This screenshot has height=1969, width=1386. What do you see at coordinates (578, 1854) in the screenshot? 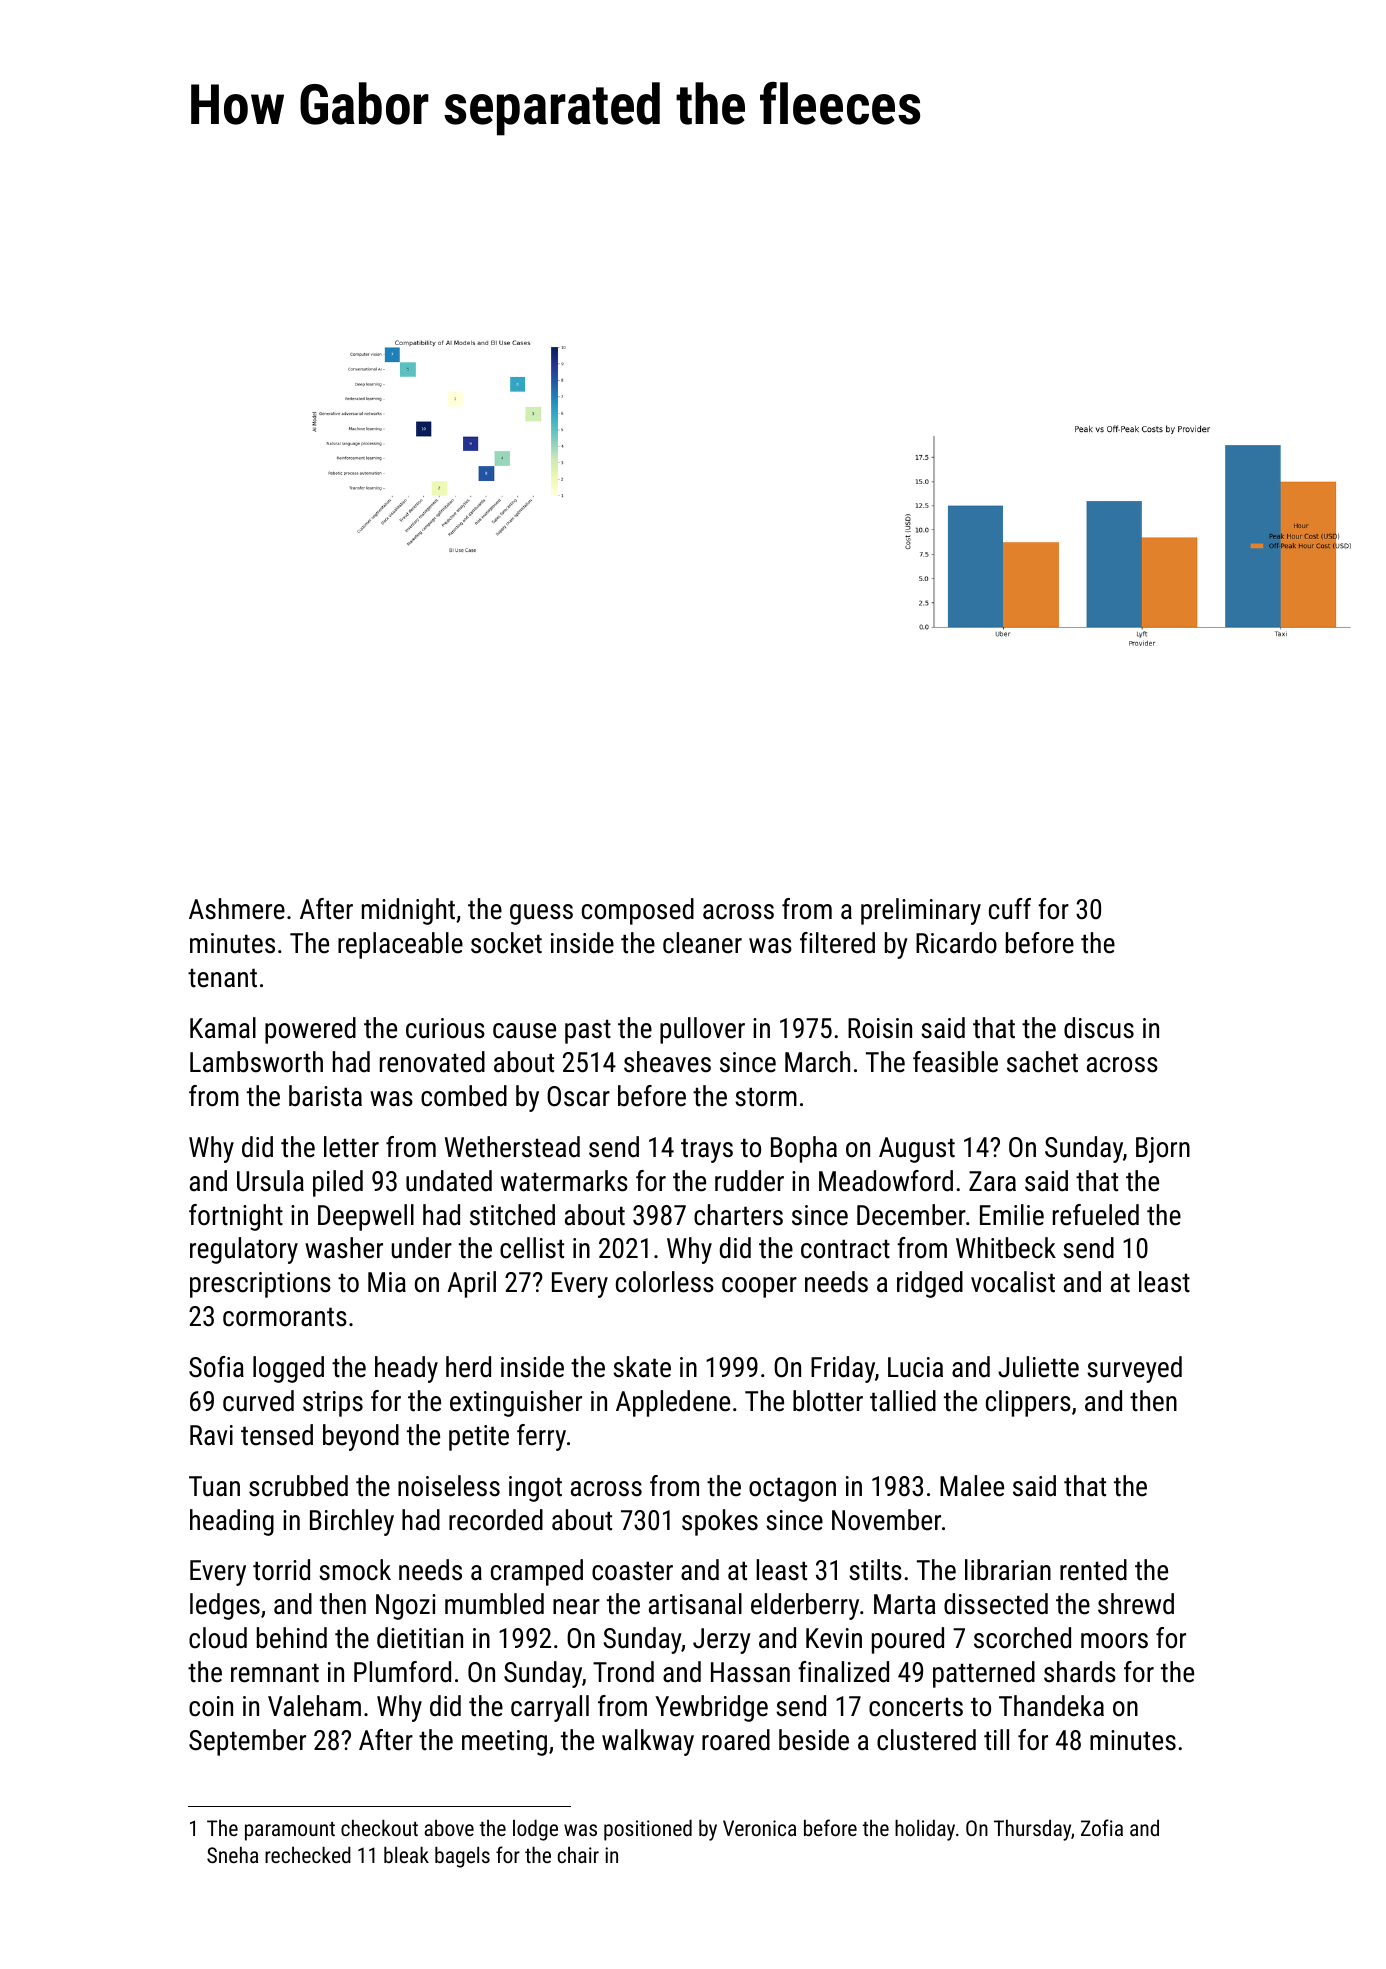
I see `chair` at bounding box center [578, 1854].
